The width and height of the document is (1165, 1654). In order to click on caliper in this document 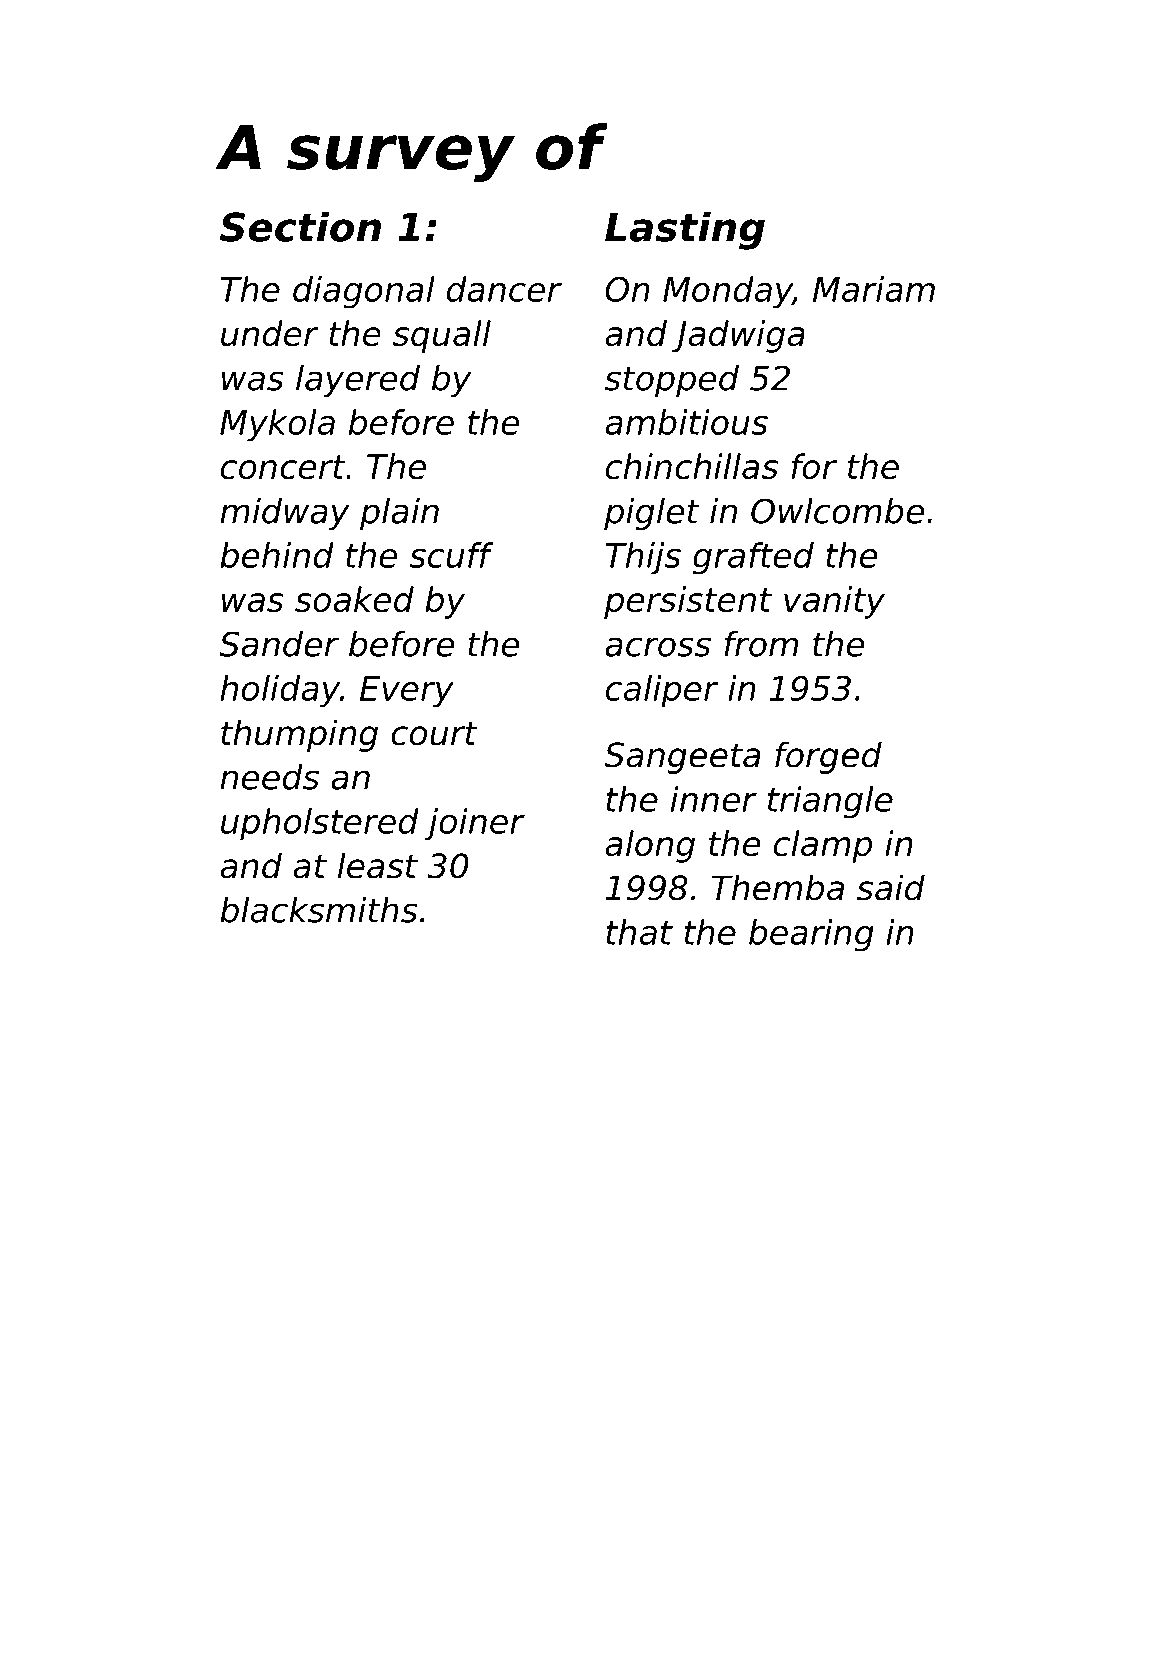, I will do `click(662, 691)`.
